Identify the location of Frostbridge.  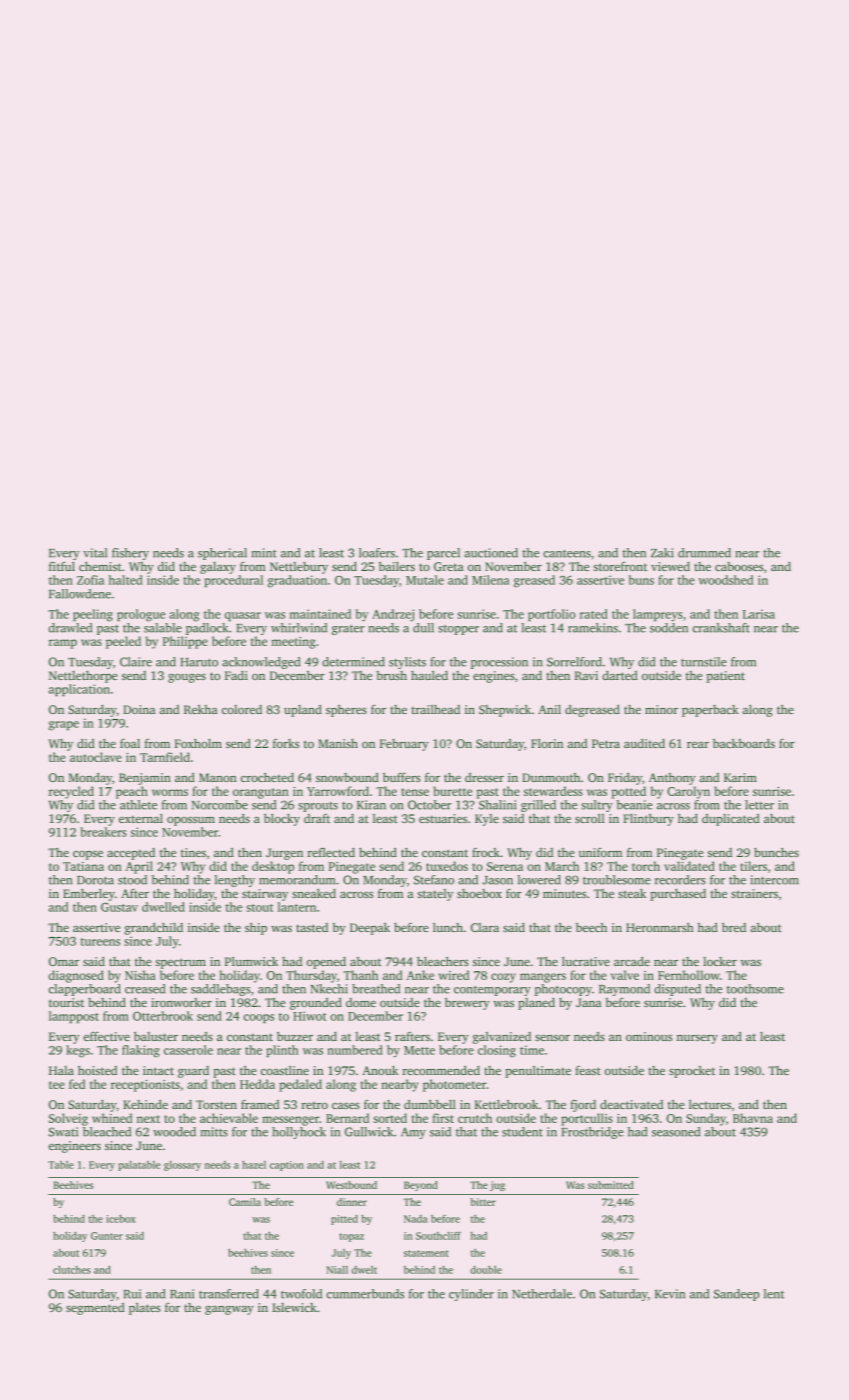
(592, 1133).
